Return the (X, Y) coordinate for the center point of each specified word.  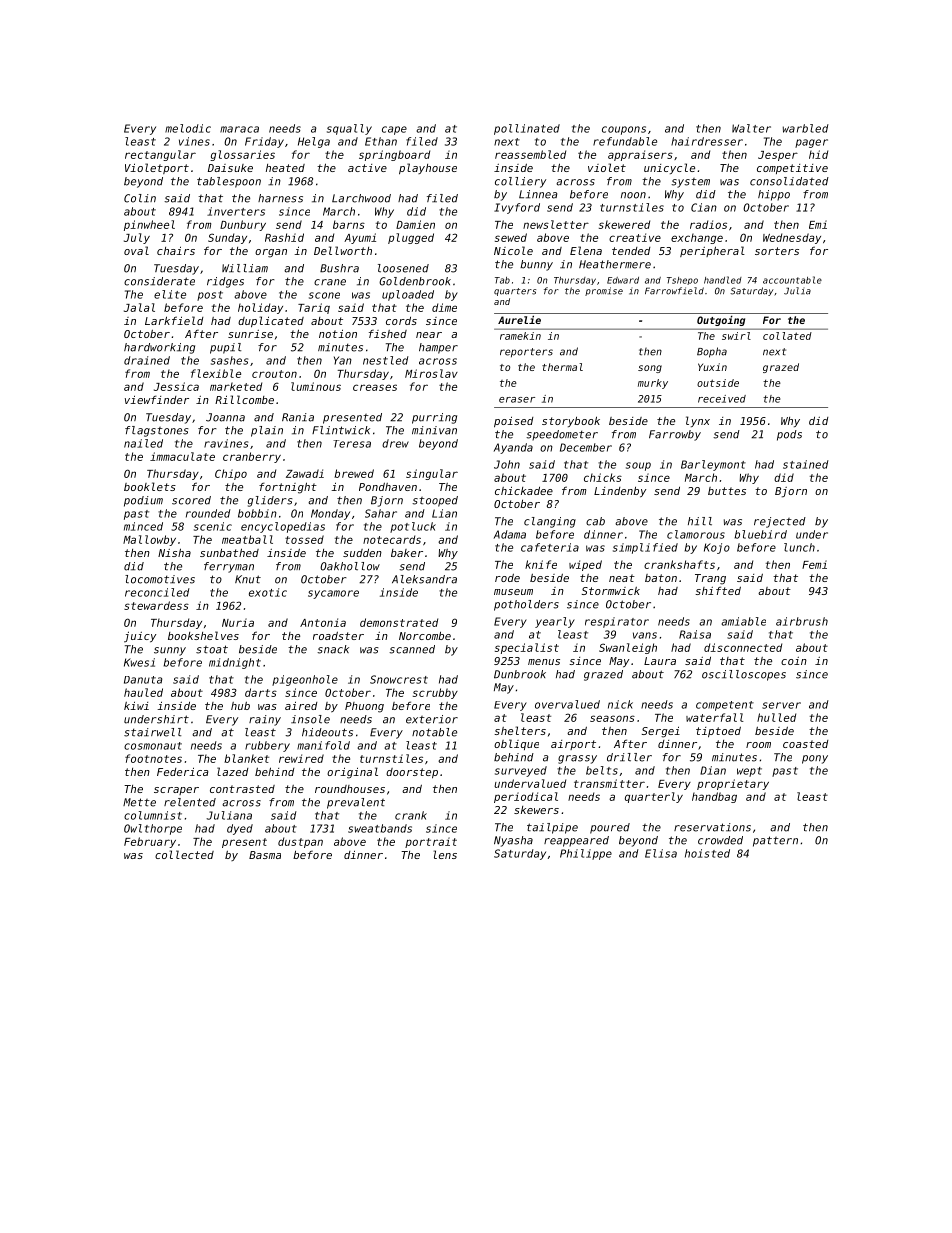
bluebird (761, 534)
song (650, 369)
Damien (415, 224)
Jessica (176, 386)
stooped (435, 501)
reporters (526, 352)
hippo (774, 195)
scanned (412, 649)
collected (184, 854)
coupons (624, 130)
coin (794, 661)
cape (394, 130)
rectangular (160, 155)
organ (271, 253)
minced (143, 526)
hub (240, 706)
